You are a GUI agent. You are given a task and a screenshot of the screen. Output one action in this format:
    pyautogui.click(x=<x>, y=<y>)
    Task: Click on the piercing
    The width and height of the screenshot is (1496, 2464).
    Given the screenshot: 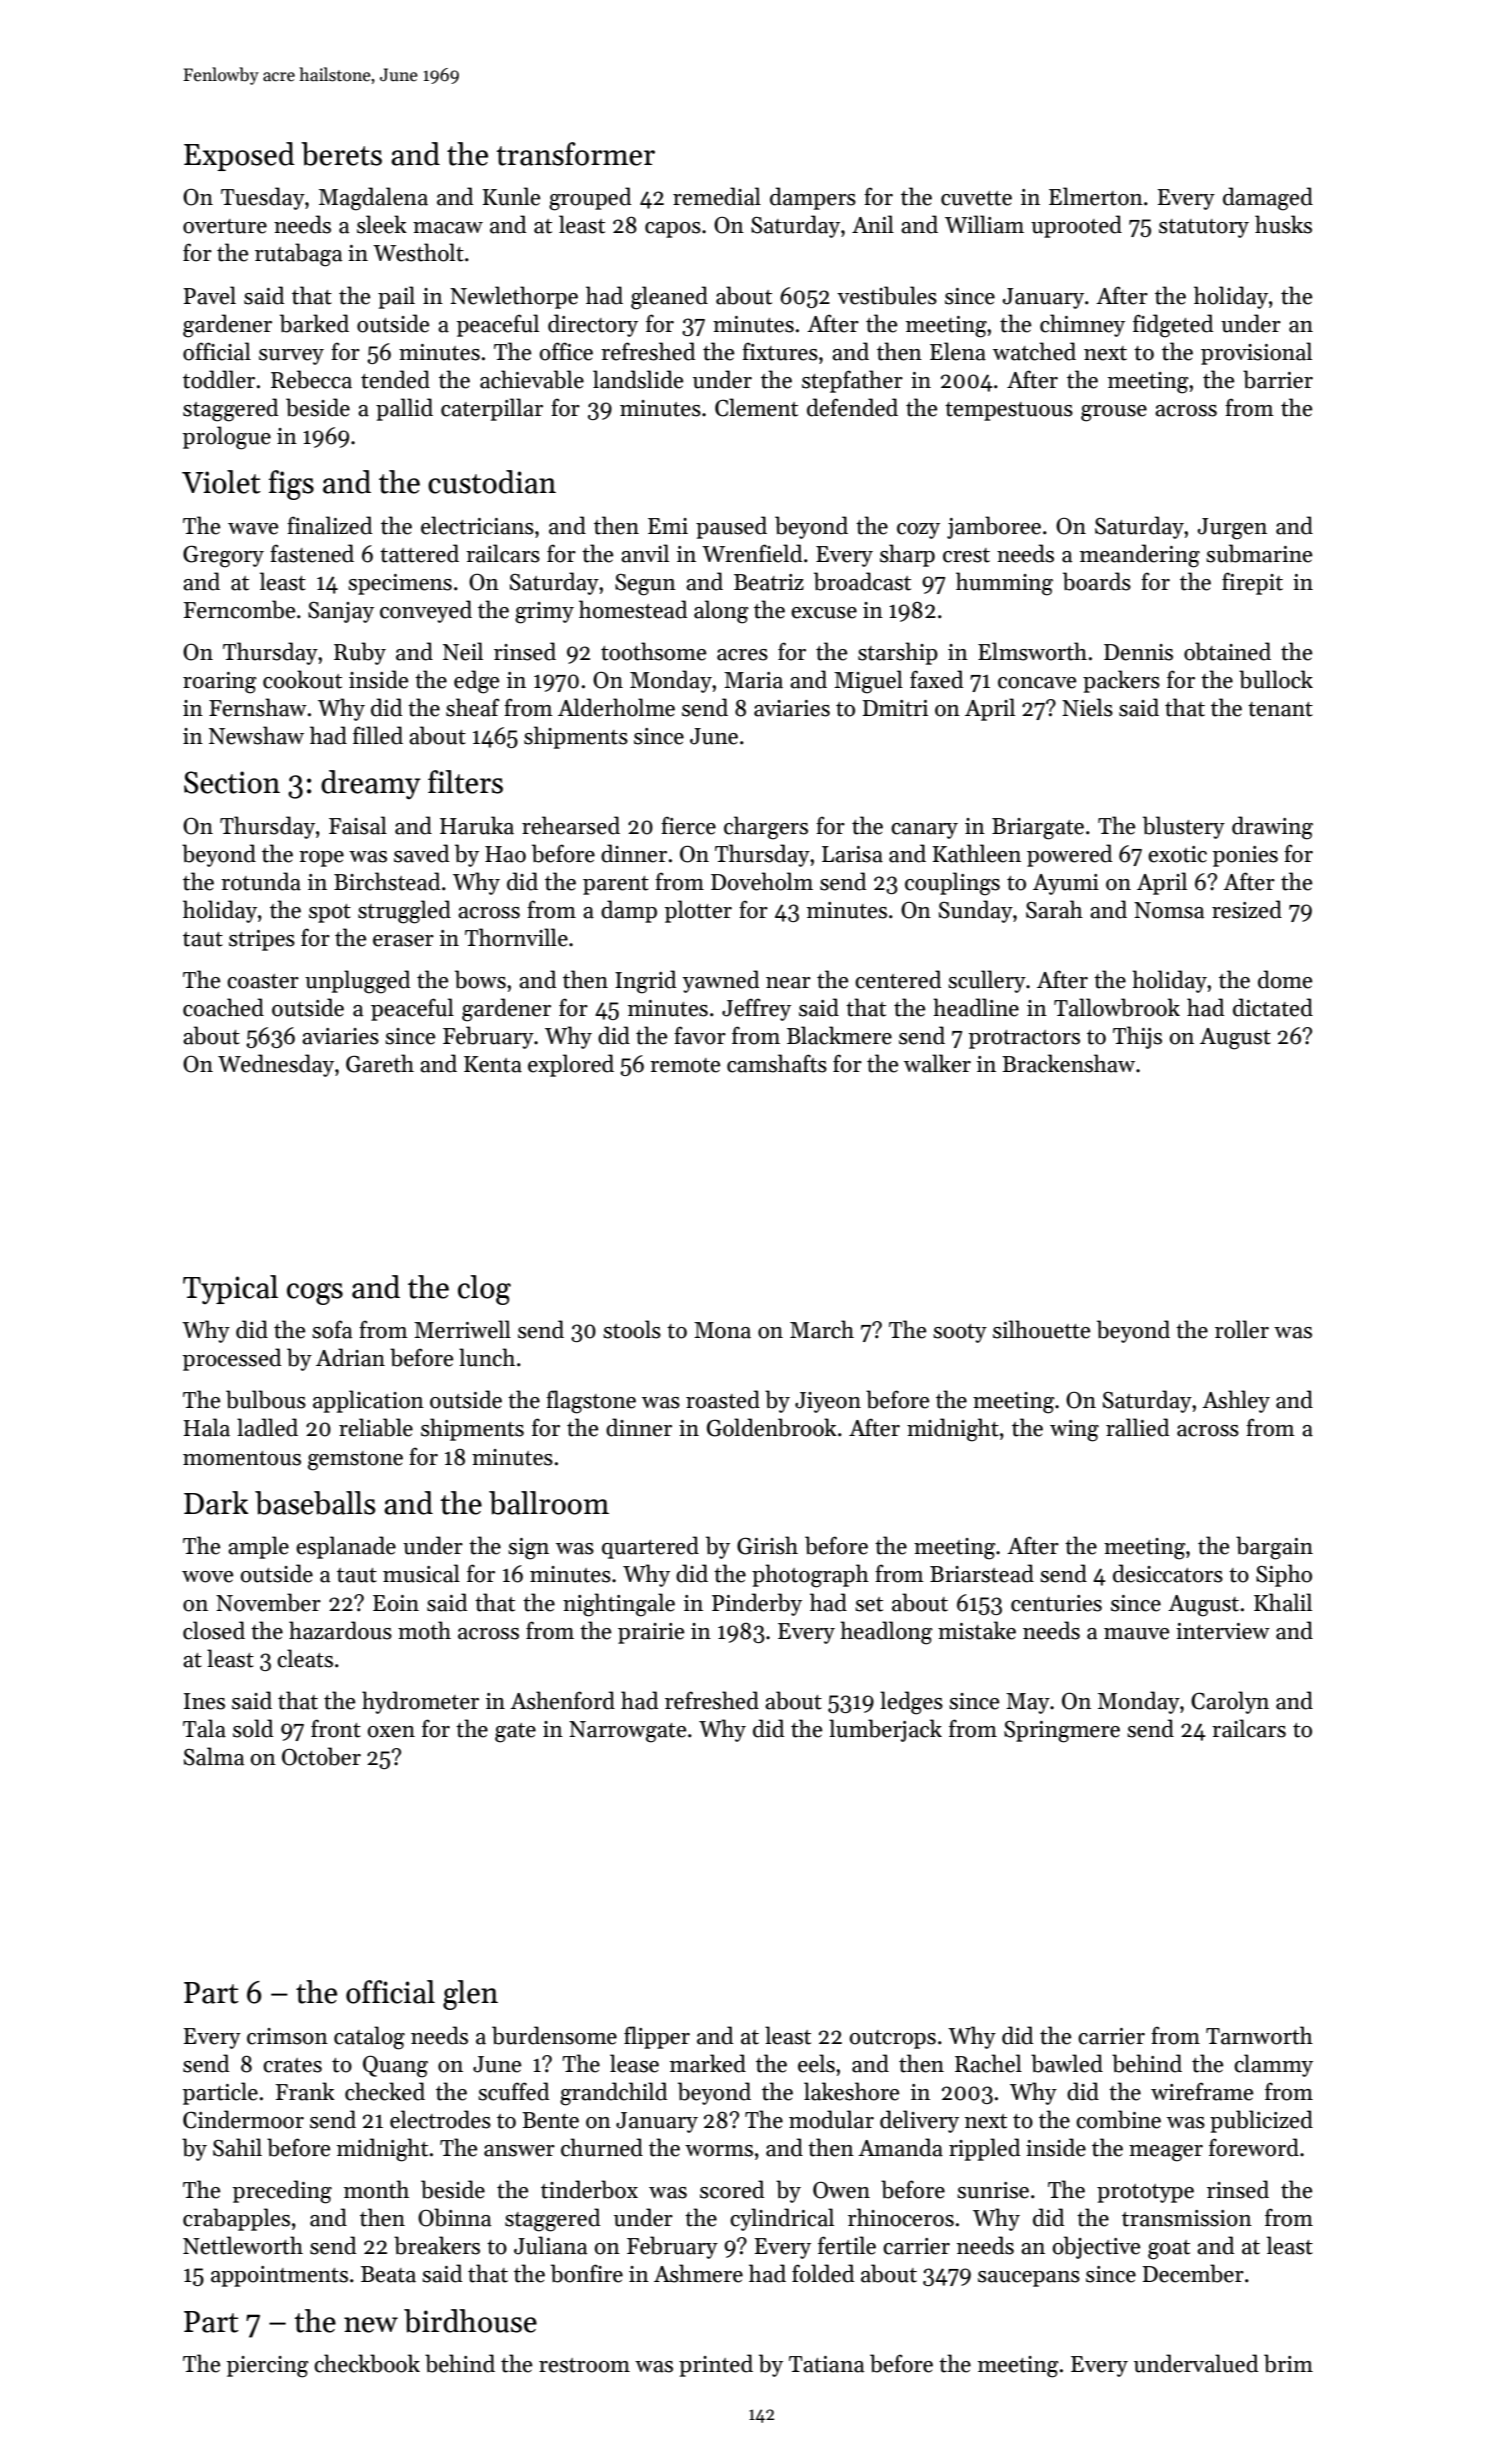 What is the action you would take?
    pyautogui.click(x=268, y=2367)
